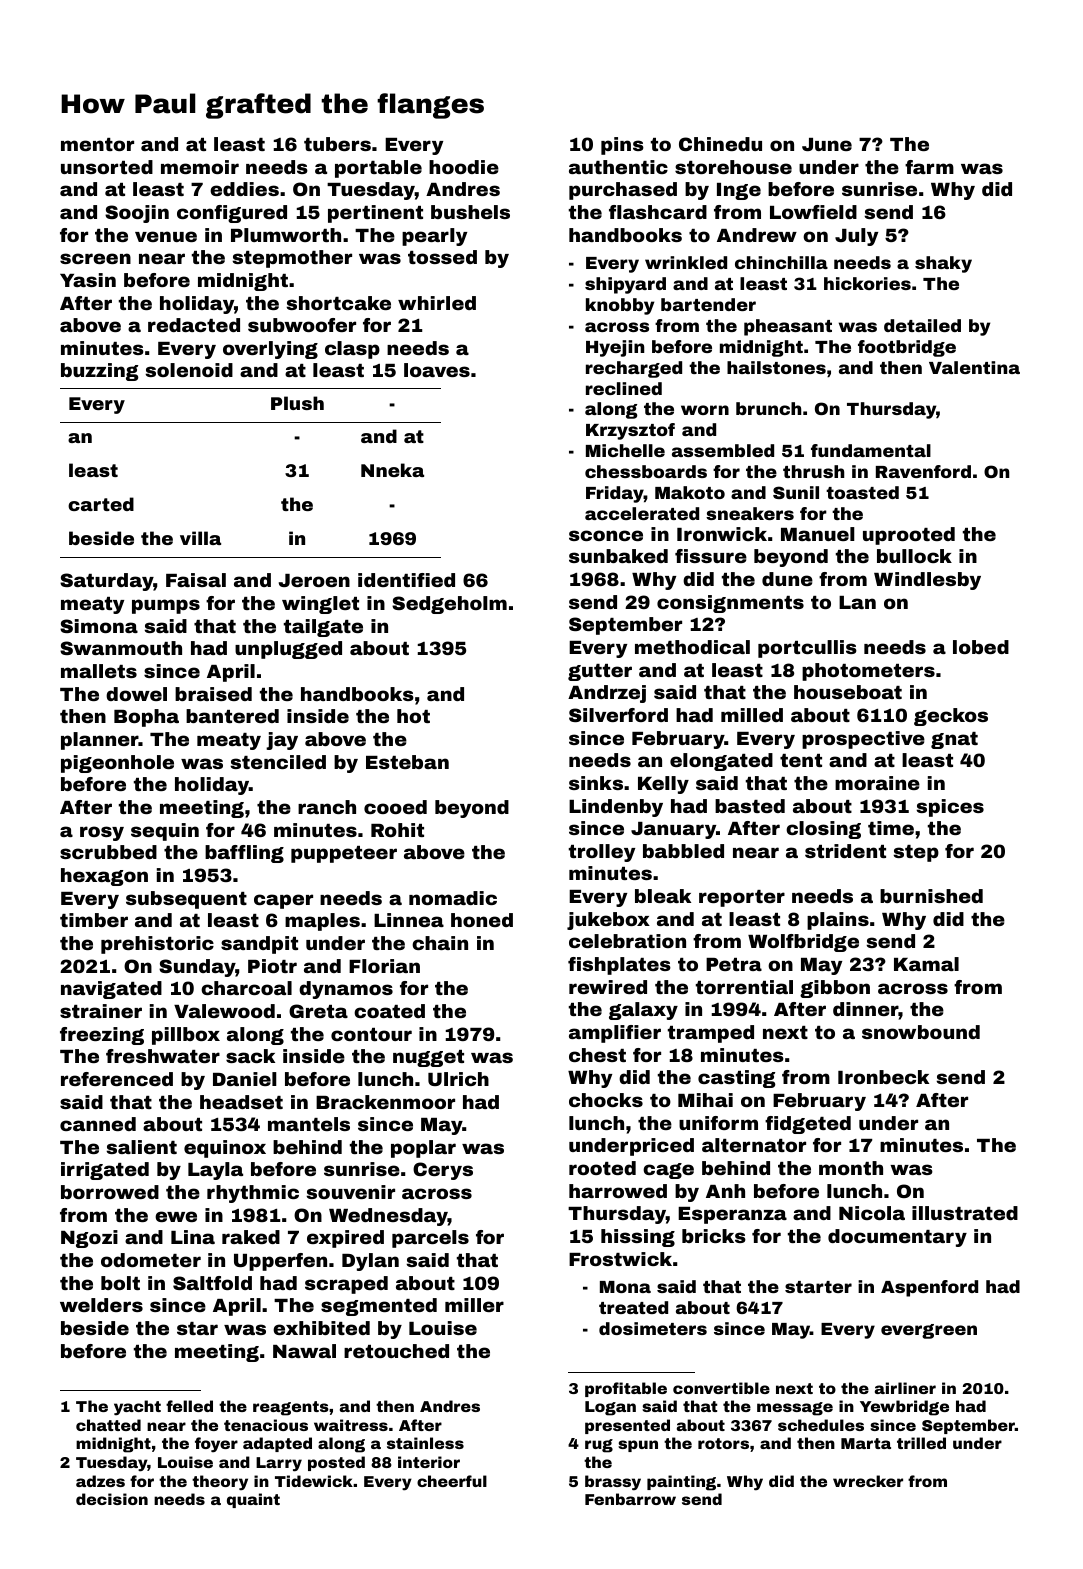 Image resolution: width=1083 pixels, height=1569 pixels. Describe the element at coordinates (776, 367) in the document. I see `hailstones` at that location.
